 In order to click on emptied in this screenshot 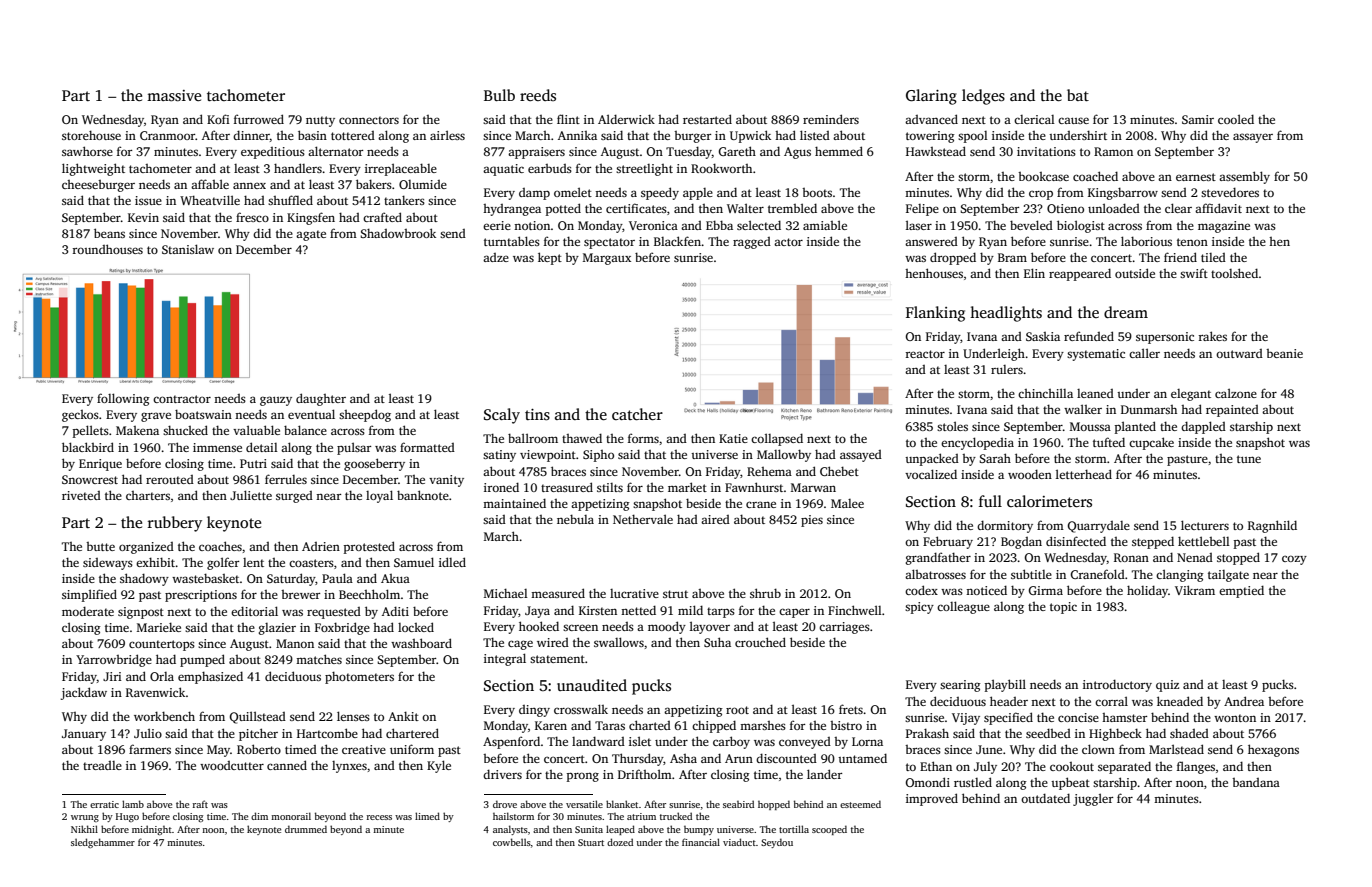, I will do `click(1241, 591)`.
